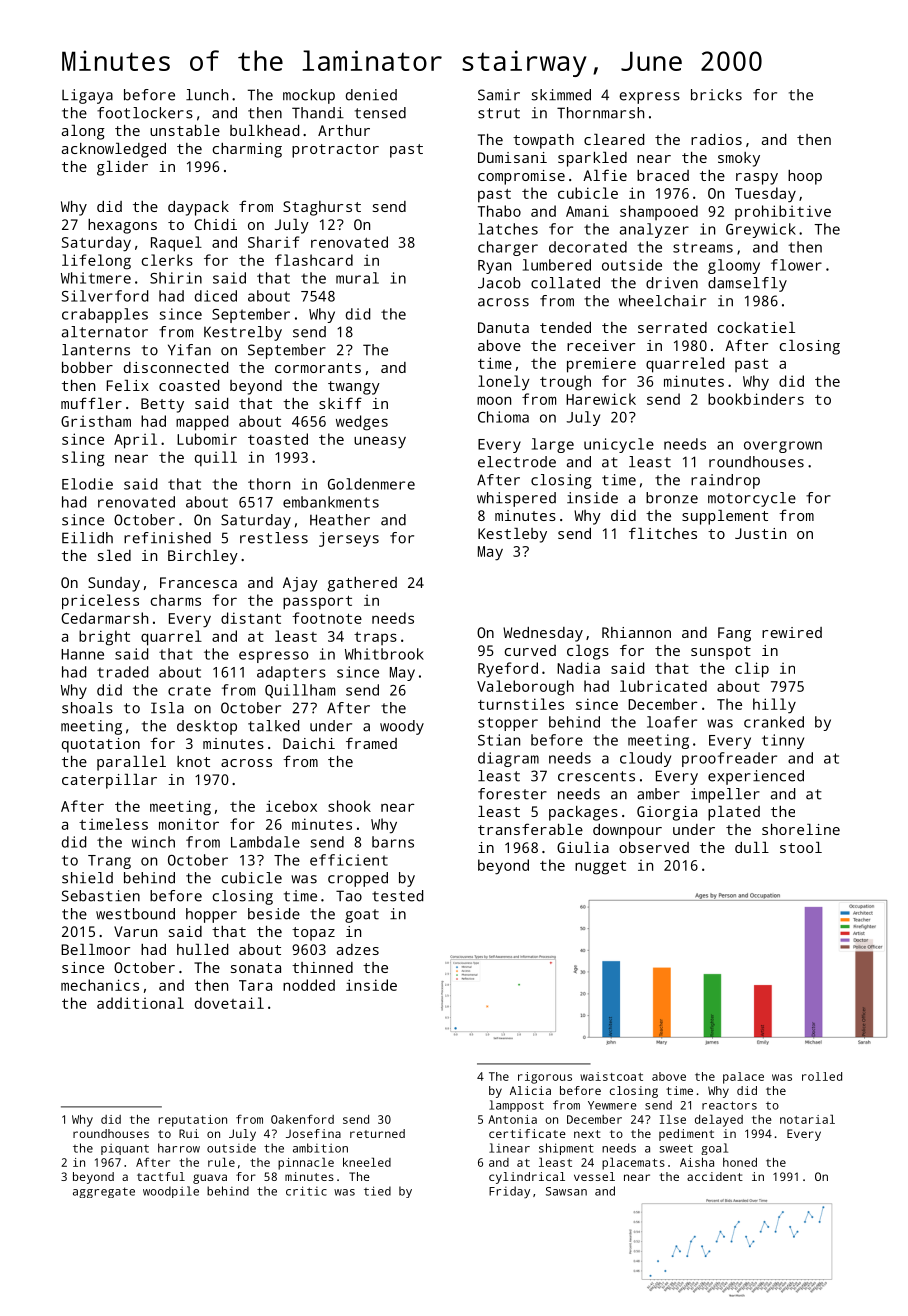 The height and width of the image is (1316, 908). Describe the element at coordinates (176, 244) in the image. I see `Raquel` at that location.
